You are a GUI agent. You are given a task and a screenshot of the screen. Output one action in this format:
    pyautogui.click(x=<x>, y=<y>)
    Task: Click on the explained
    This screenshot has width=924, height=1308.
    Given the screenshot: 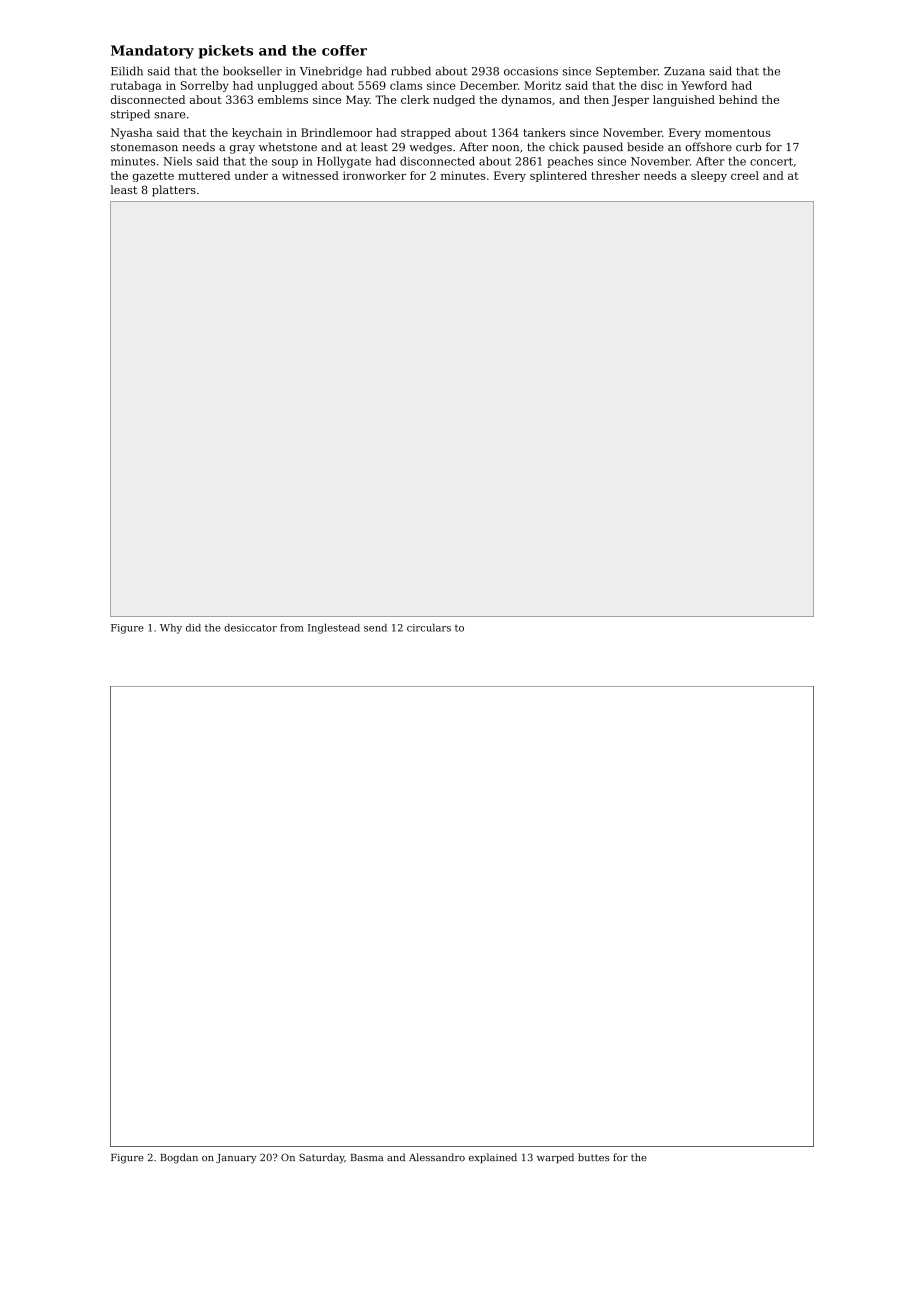 What is the action you would take?
    pyautogui.click(x=493, y=1158)
